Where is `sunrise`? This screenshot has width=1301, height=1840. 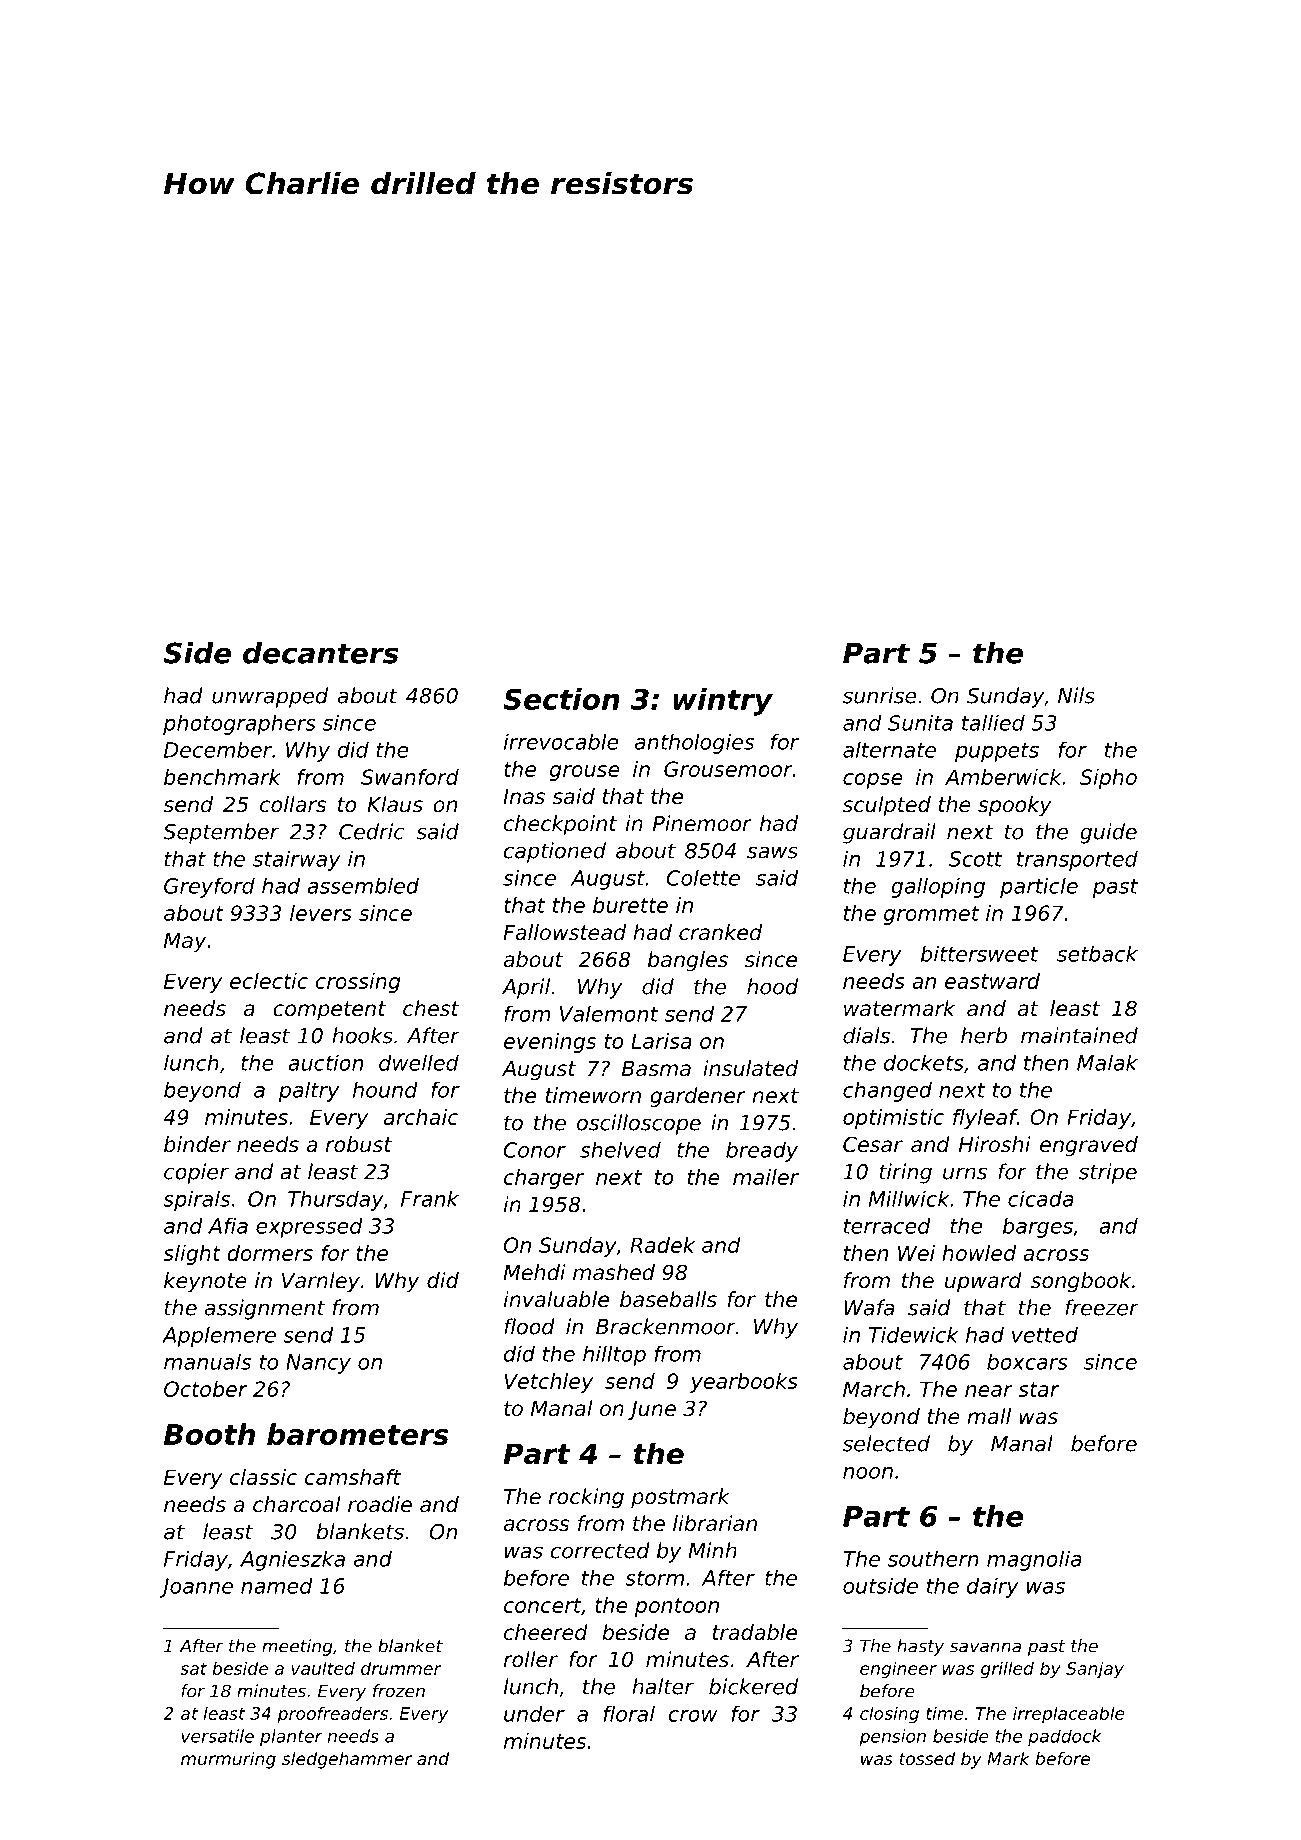
sunrise is located at coordinates (880, 695).
